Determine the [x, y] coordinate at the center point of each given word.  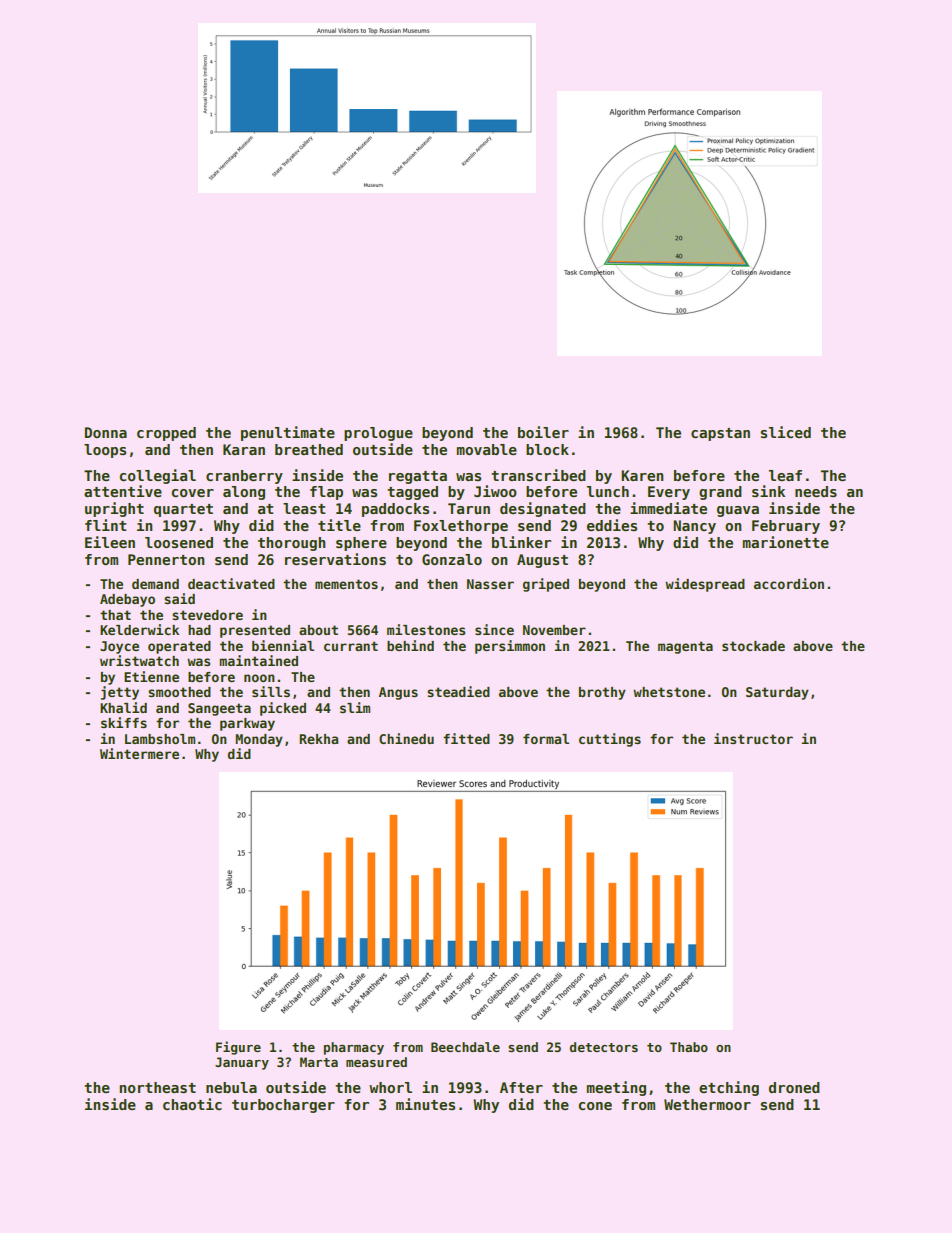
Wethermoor [707, 1104]
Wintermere [139, 753]
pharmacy [354, 1048]
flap [326, 493]
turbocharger [283, 1106]
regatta [418, 477]
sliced [786, 432]
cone [595, 1106]
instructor [753, 738]
